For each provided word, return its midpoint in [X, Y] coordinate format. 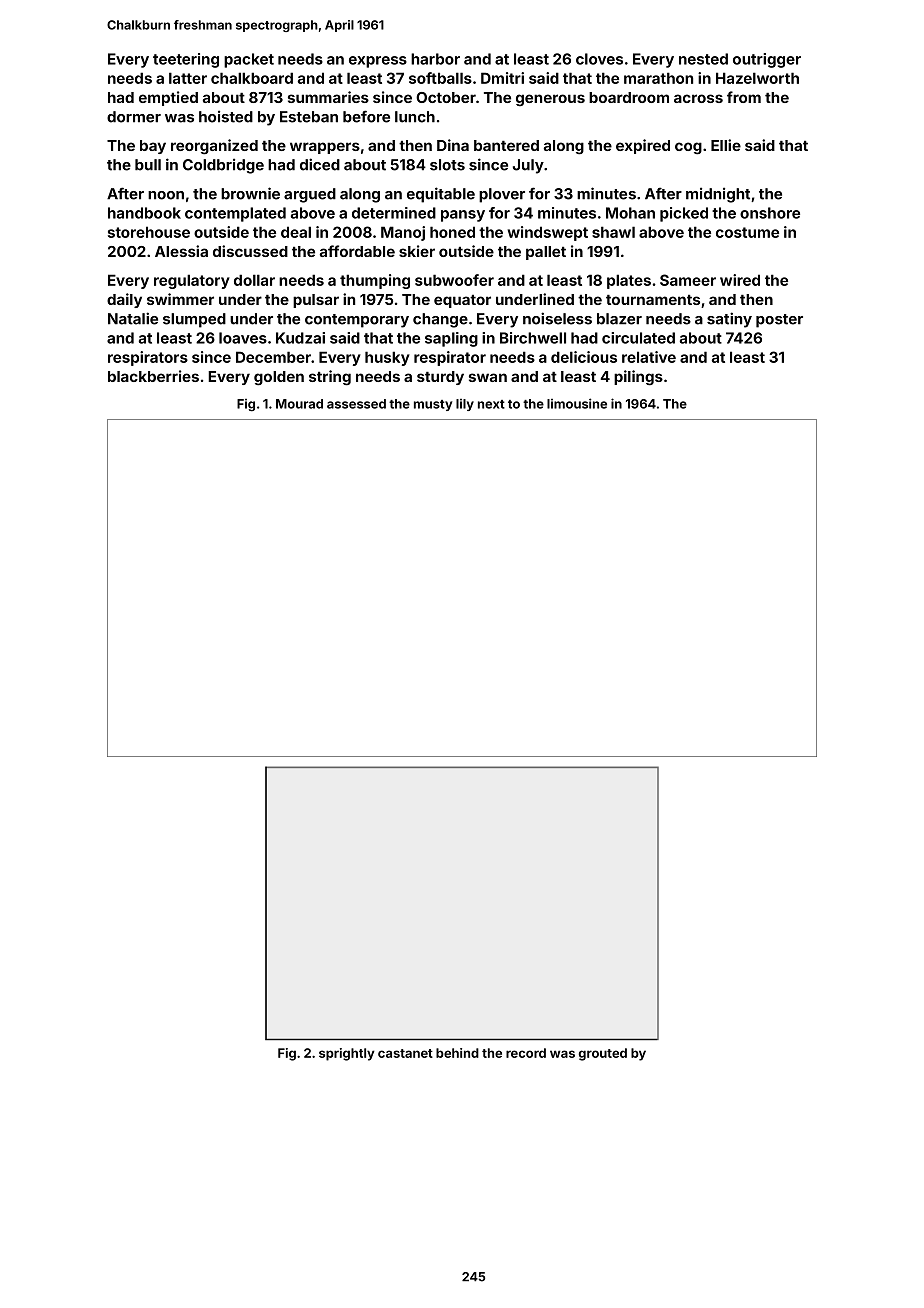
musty [433, 405]
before [366, 116]
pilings [638, 378]
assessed [356, 404]
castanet [405, 1053]
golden [279, 378]
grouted [603, 1054]
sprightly [347, 1054]
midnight [718, 195]
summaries [328, 97]
